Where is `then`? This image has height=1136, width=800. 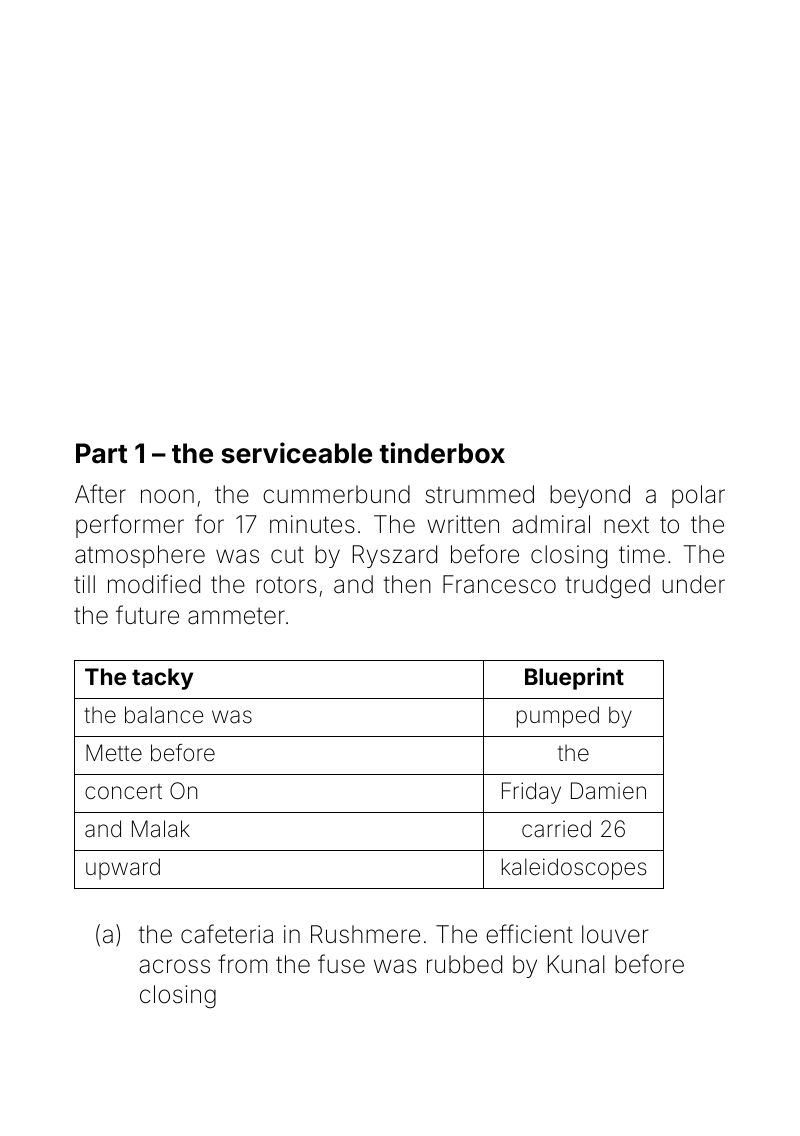 then is located at coordinates (407, 584).
